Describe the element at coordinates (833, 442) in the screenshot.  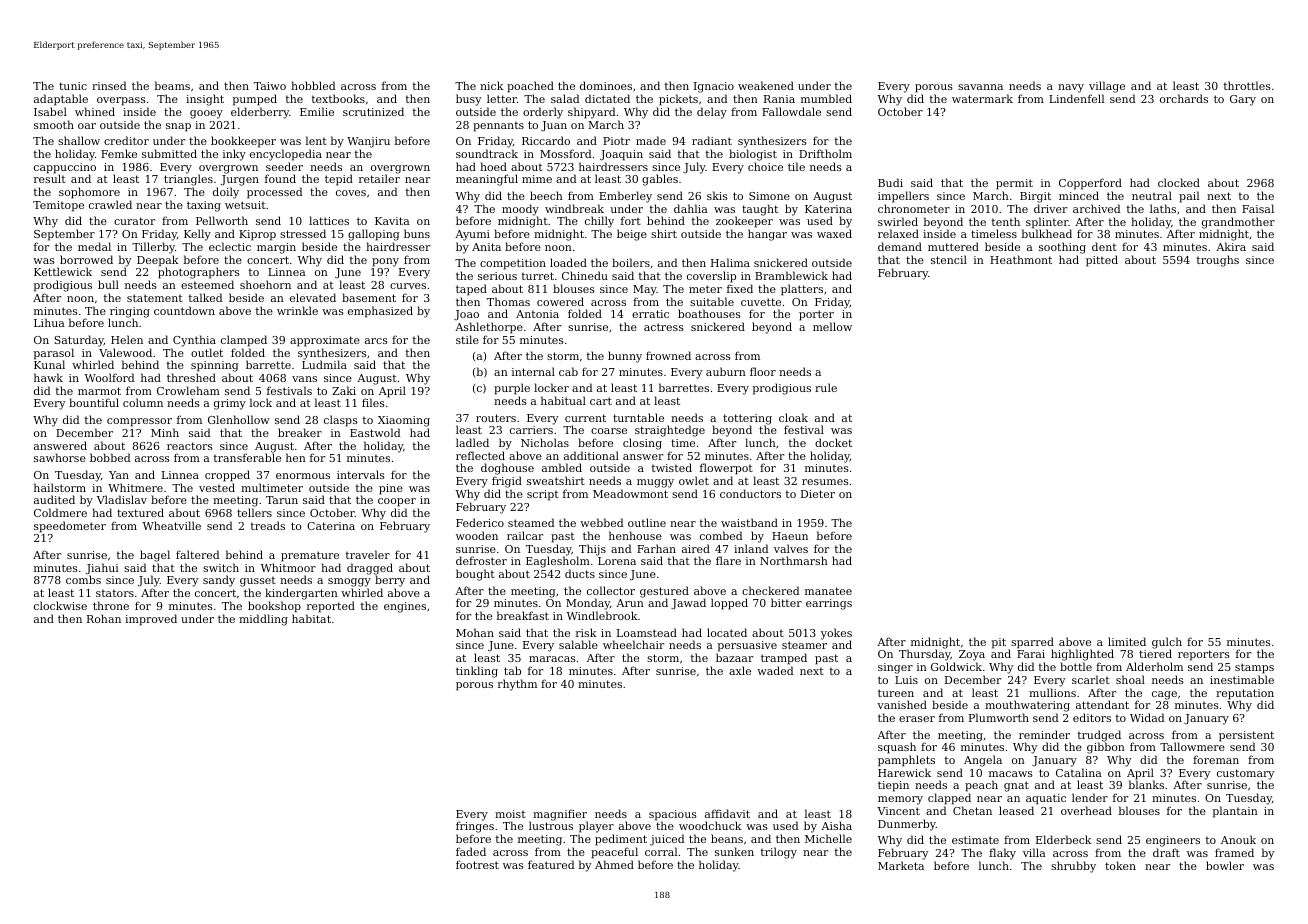
I see `docket` at that location.
